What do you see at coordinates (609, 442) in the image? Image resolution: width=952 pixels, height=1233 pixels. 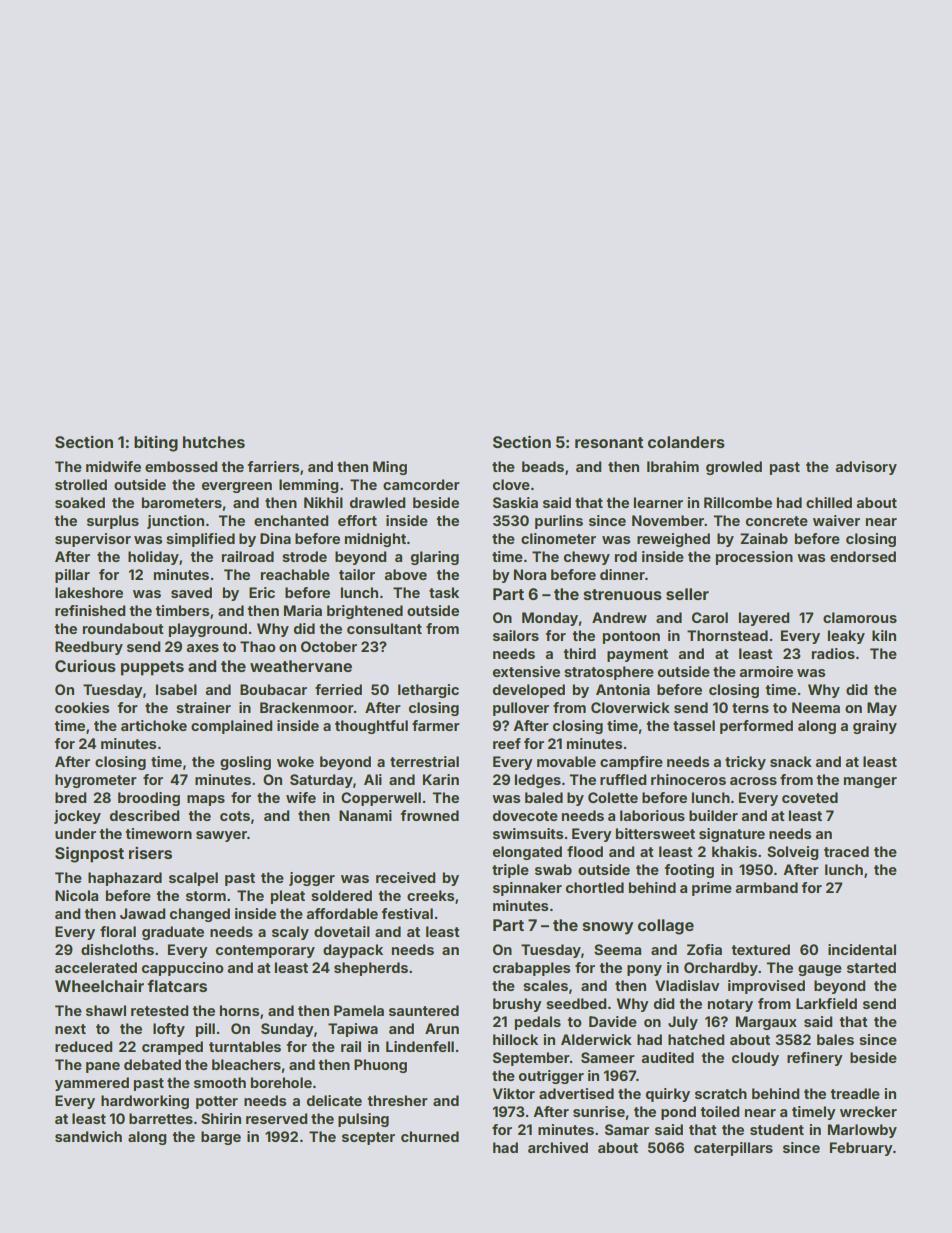 I see `resonant` at bounding box center [609, 442].
